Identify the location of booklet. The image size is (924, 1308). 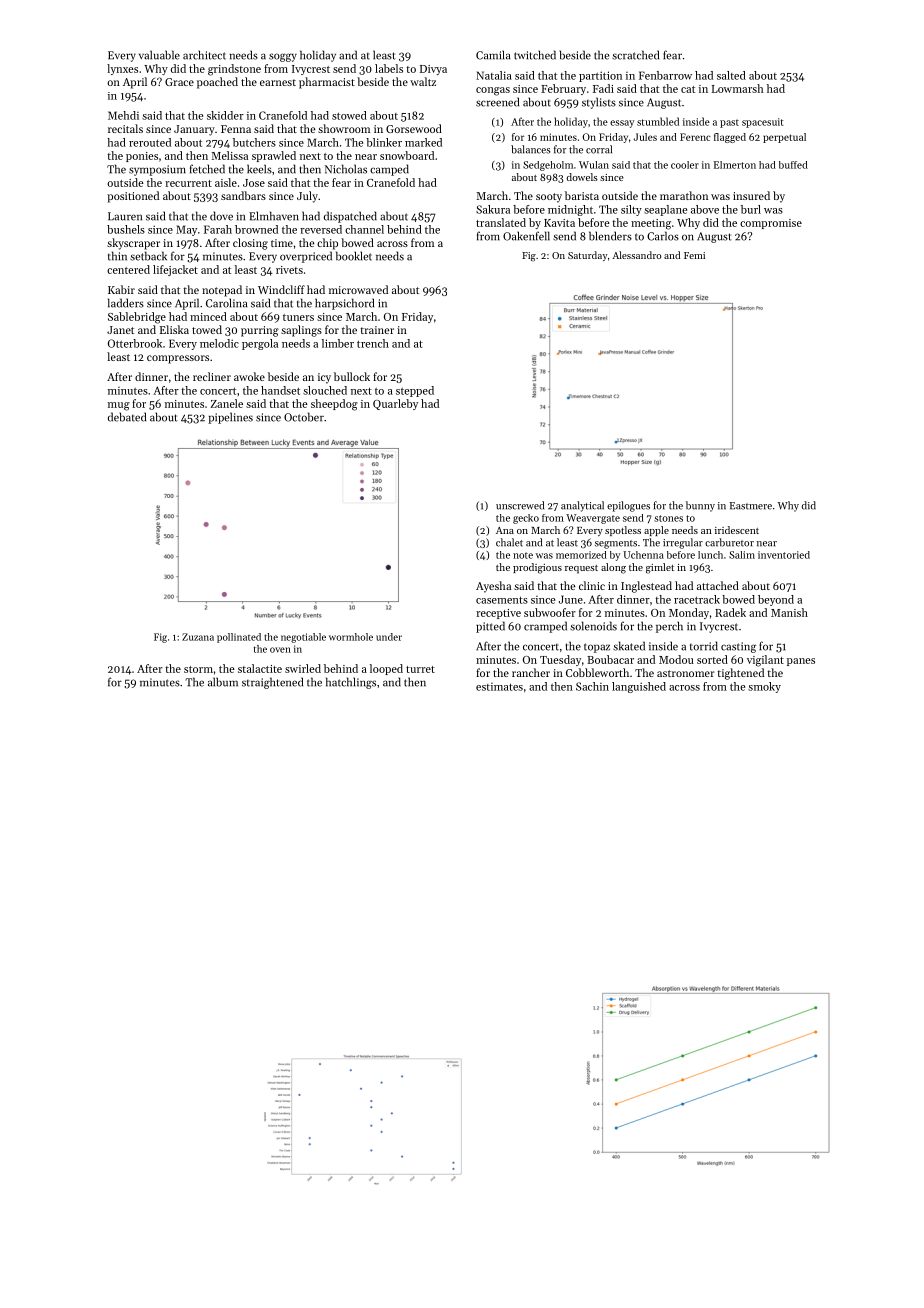
(354, 256).
